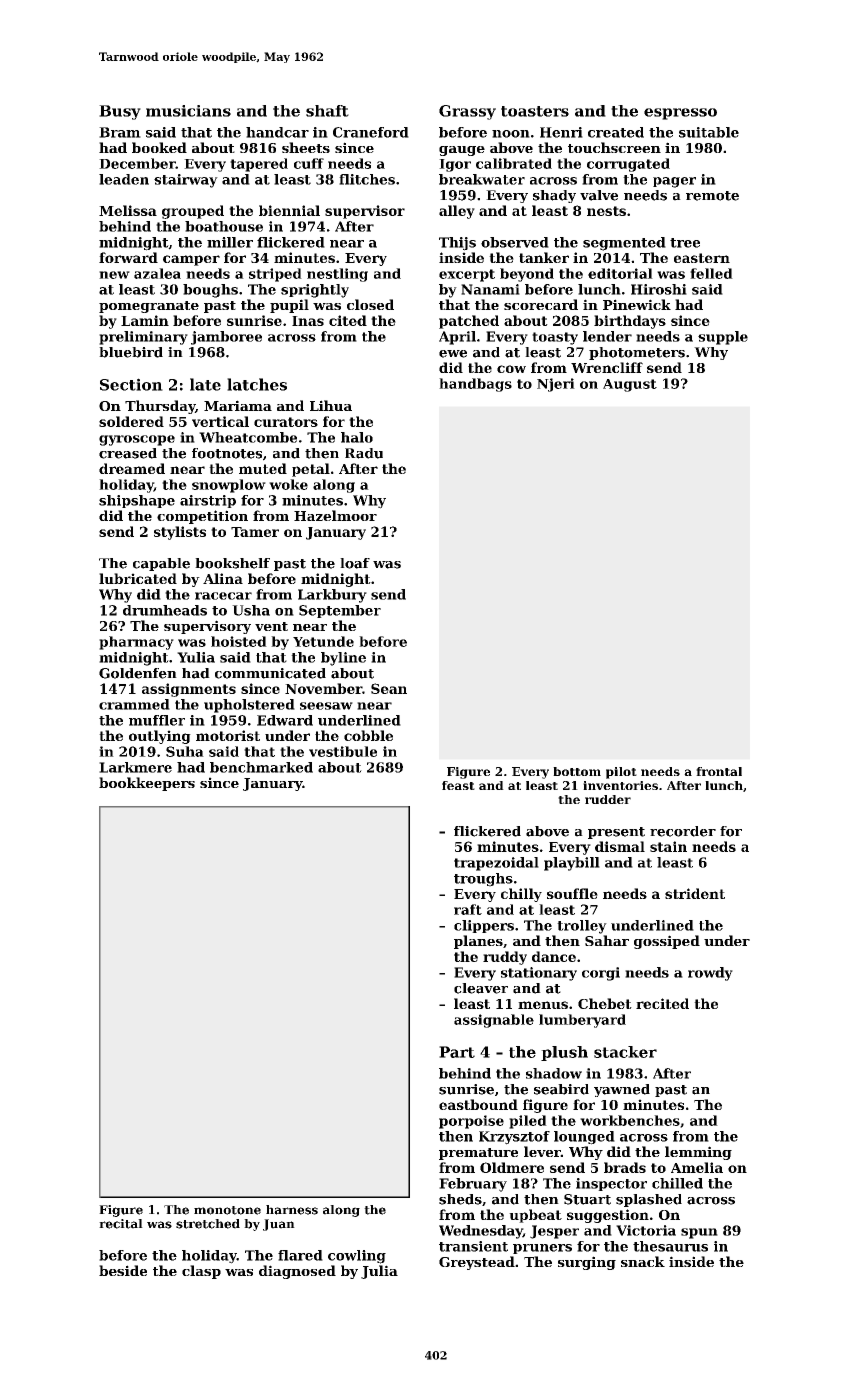 The image size is (849, 1400). I want to click on bookkeepers, so click(147, 784).
